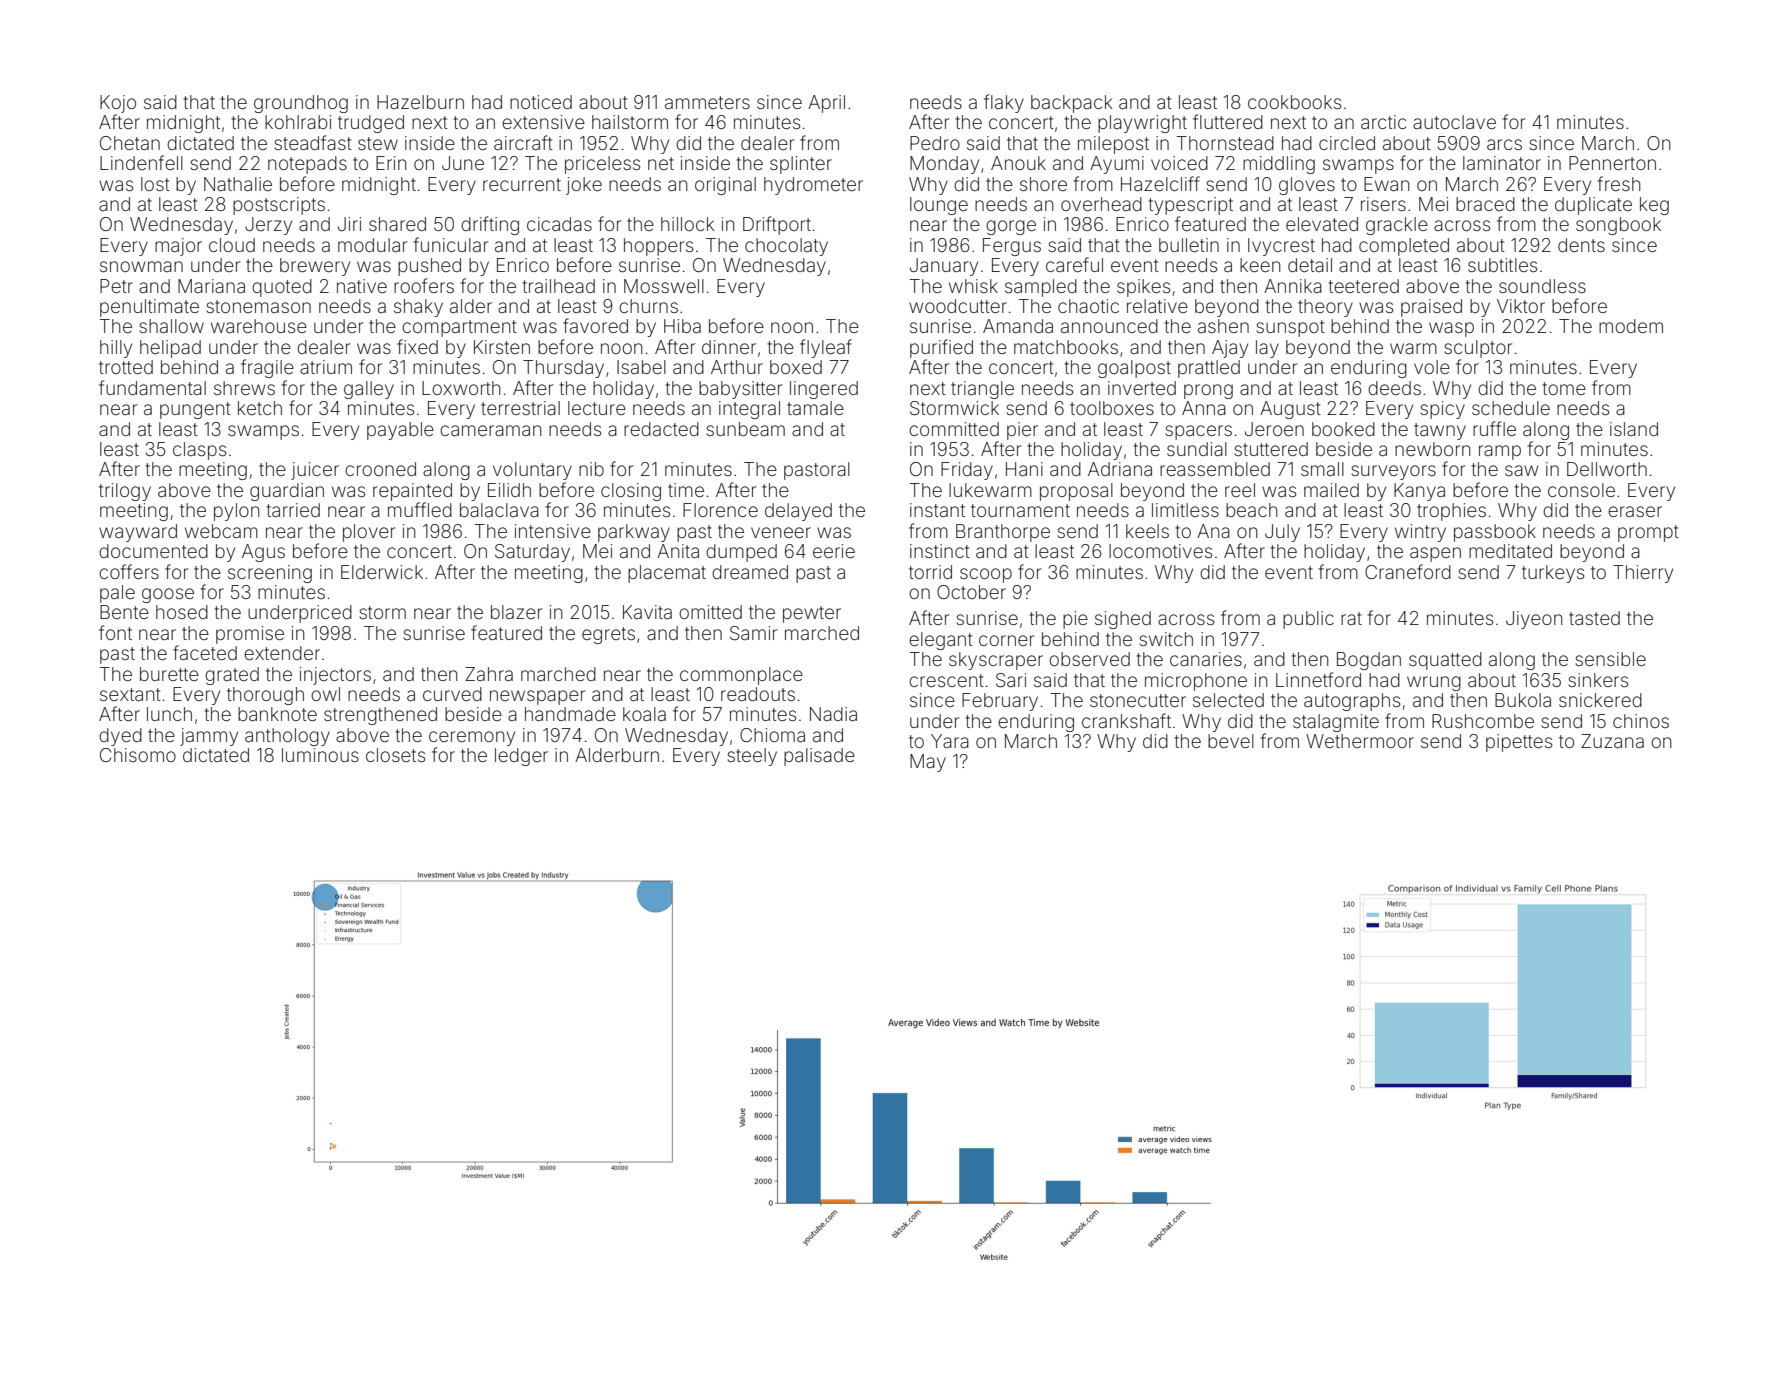 This image has height=1374, width=1778. Describe the element at coordinates (1542, 286) in the image. I see `soundless` at that location.
